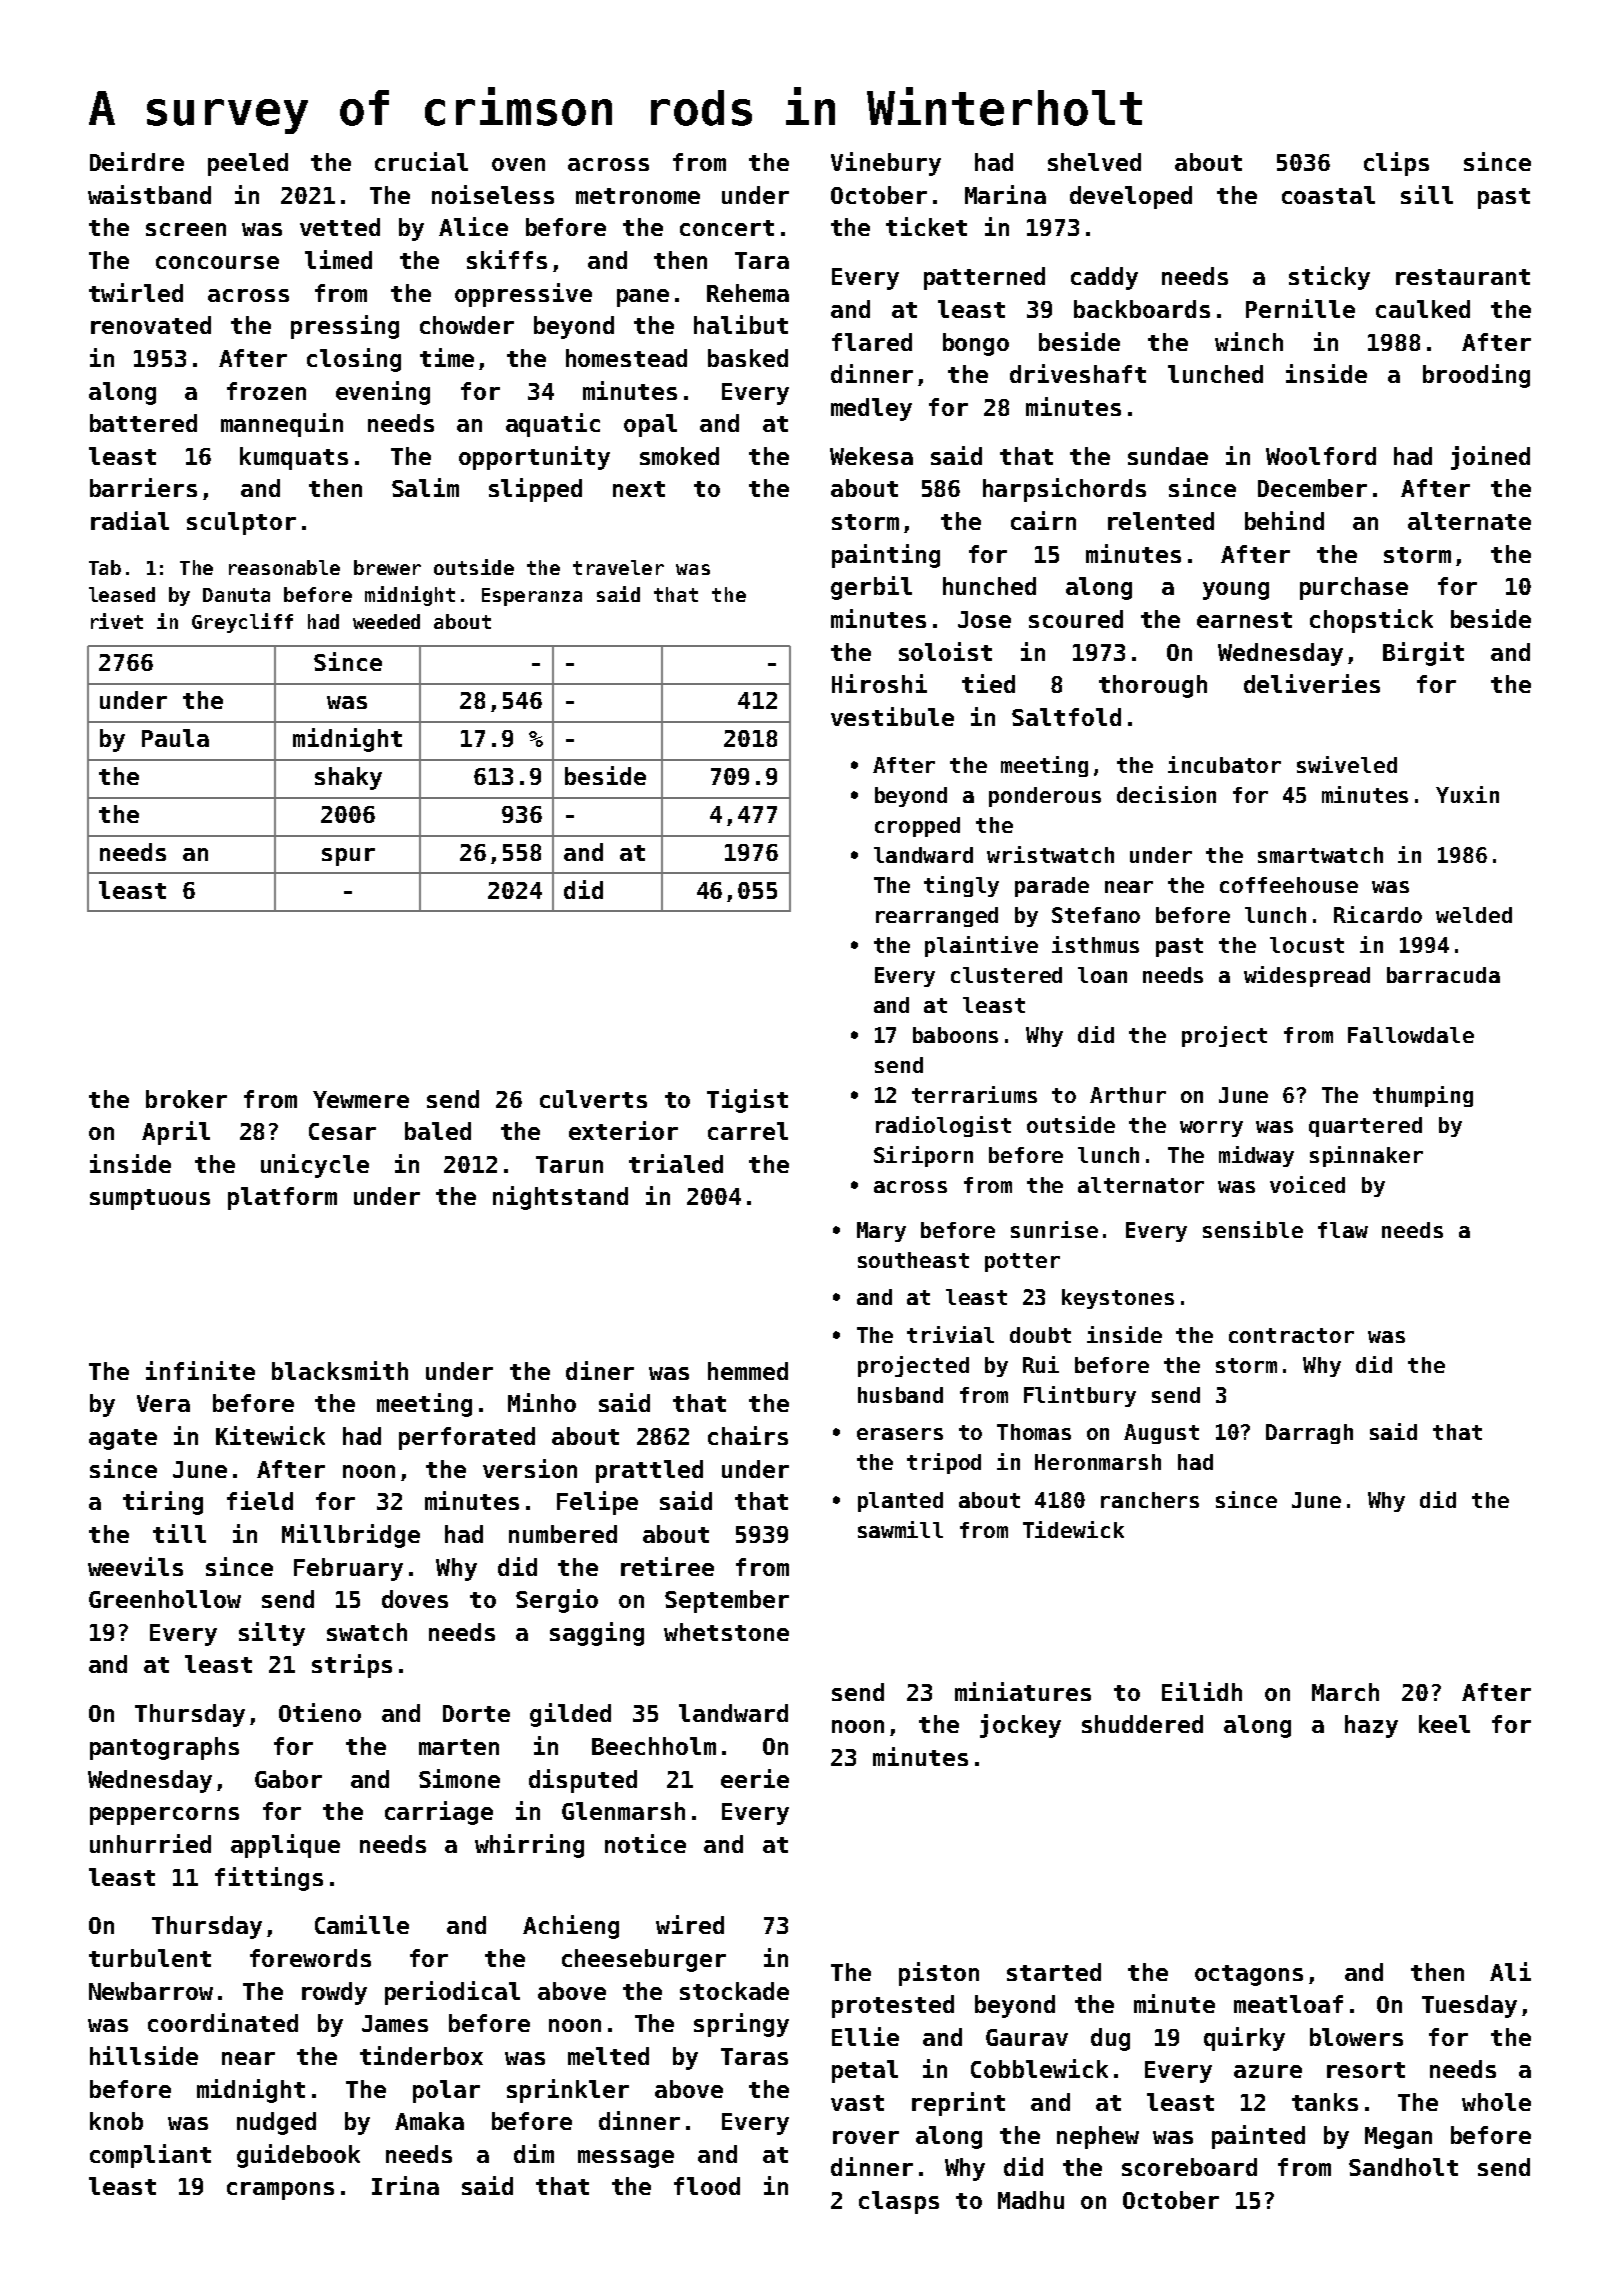 The image size is (1620, 2292). What do you see at coordinates (707, 2186) in the screenshot?
I see `flood` at bounding box center [707, 2186].
